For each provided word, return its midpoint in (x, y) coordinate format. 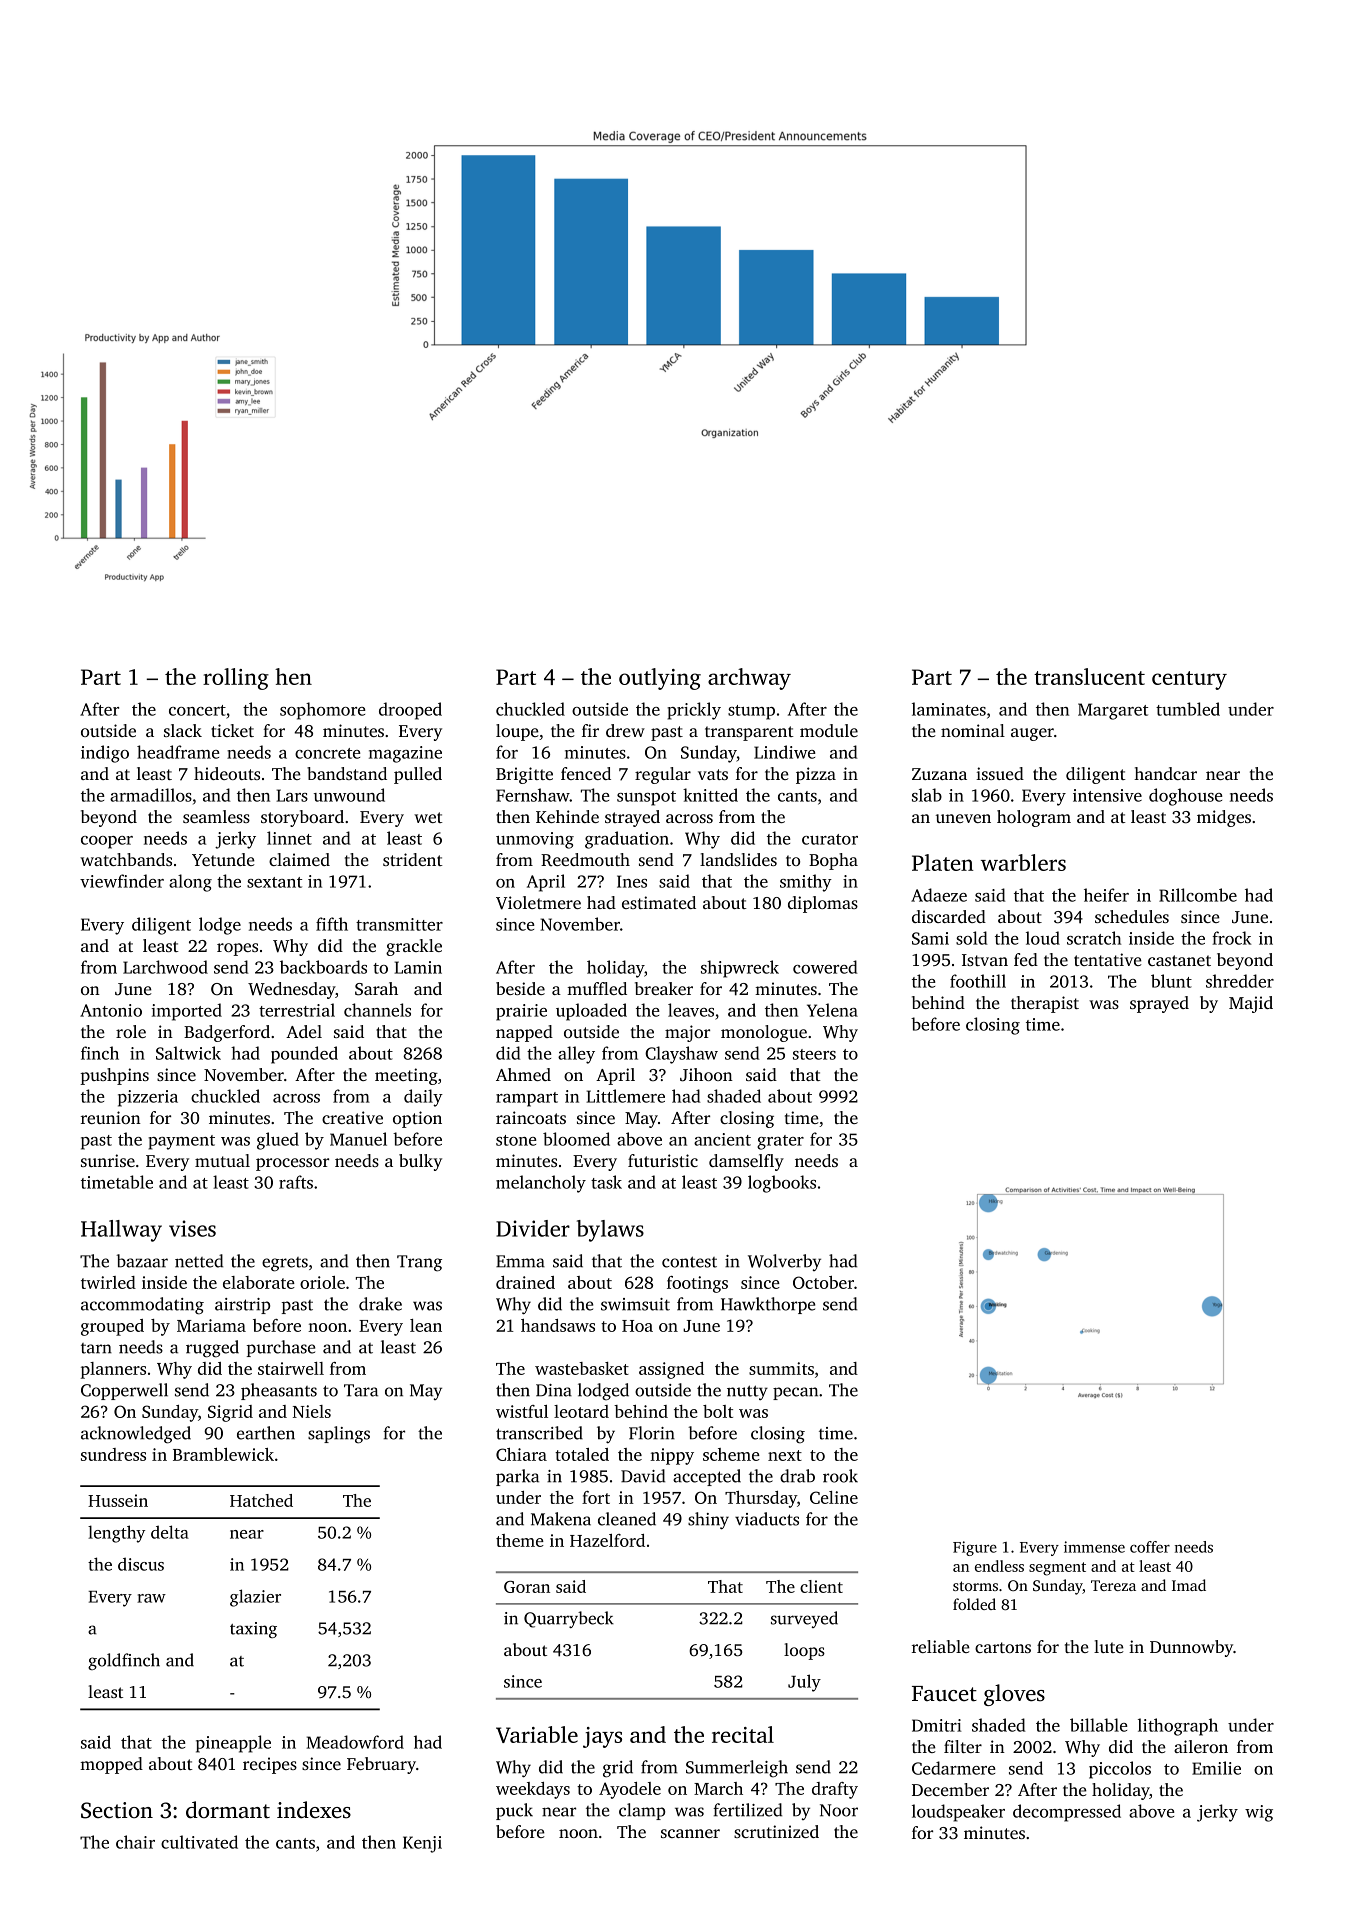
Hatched (261, 1500)
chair (135, 1842)
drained (525, 1282)
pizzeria (148, 1098)
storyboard (302, 818)
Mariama (211, 1325)
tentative (1108, 959)
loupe (517, 732)
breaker (664, 988)
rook (840, 1476)
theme (520, 1540)
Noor (839, 1810)
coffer (1150, 1547)
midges (1224, 818)
